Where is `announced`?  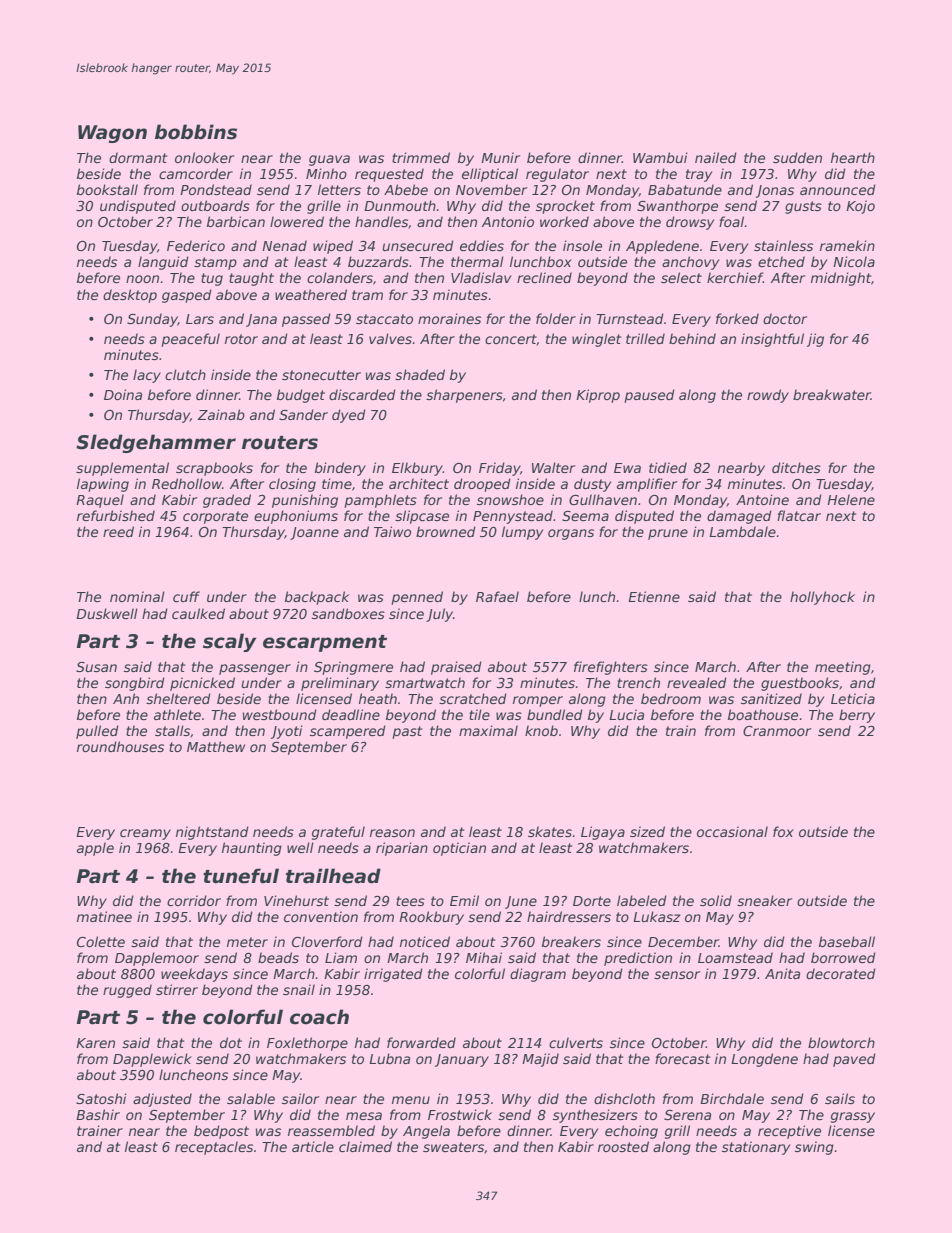
announced is located at coordinates (838, 189).
